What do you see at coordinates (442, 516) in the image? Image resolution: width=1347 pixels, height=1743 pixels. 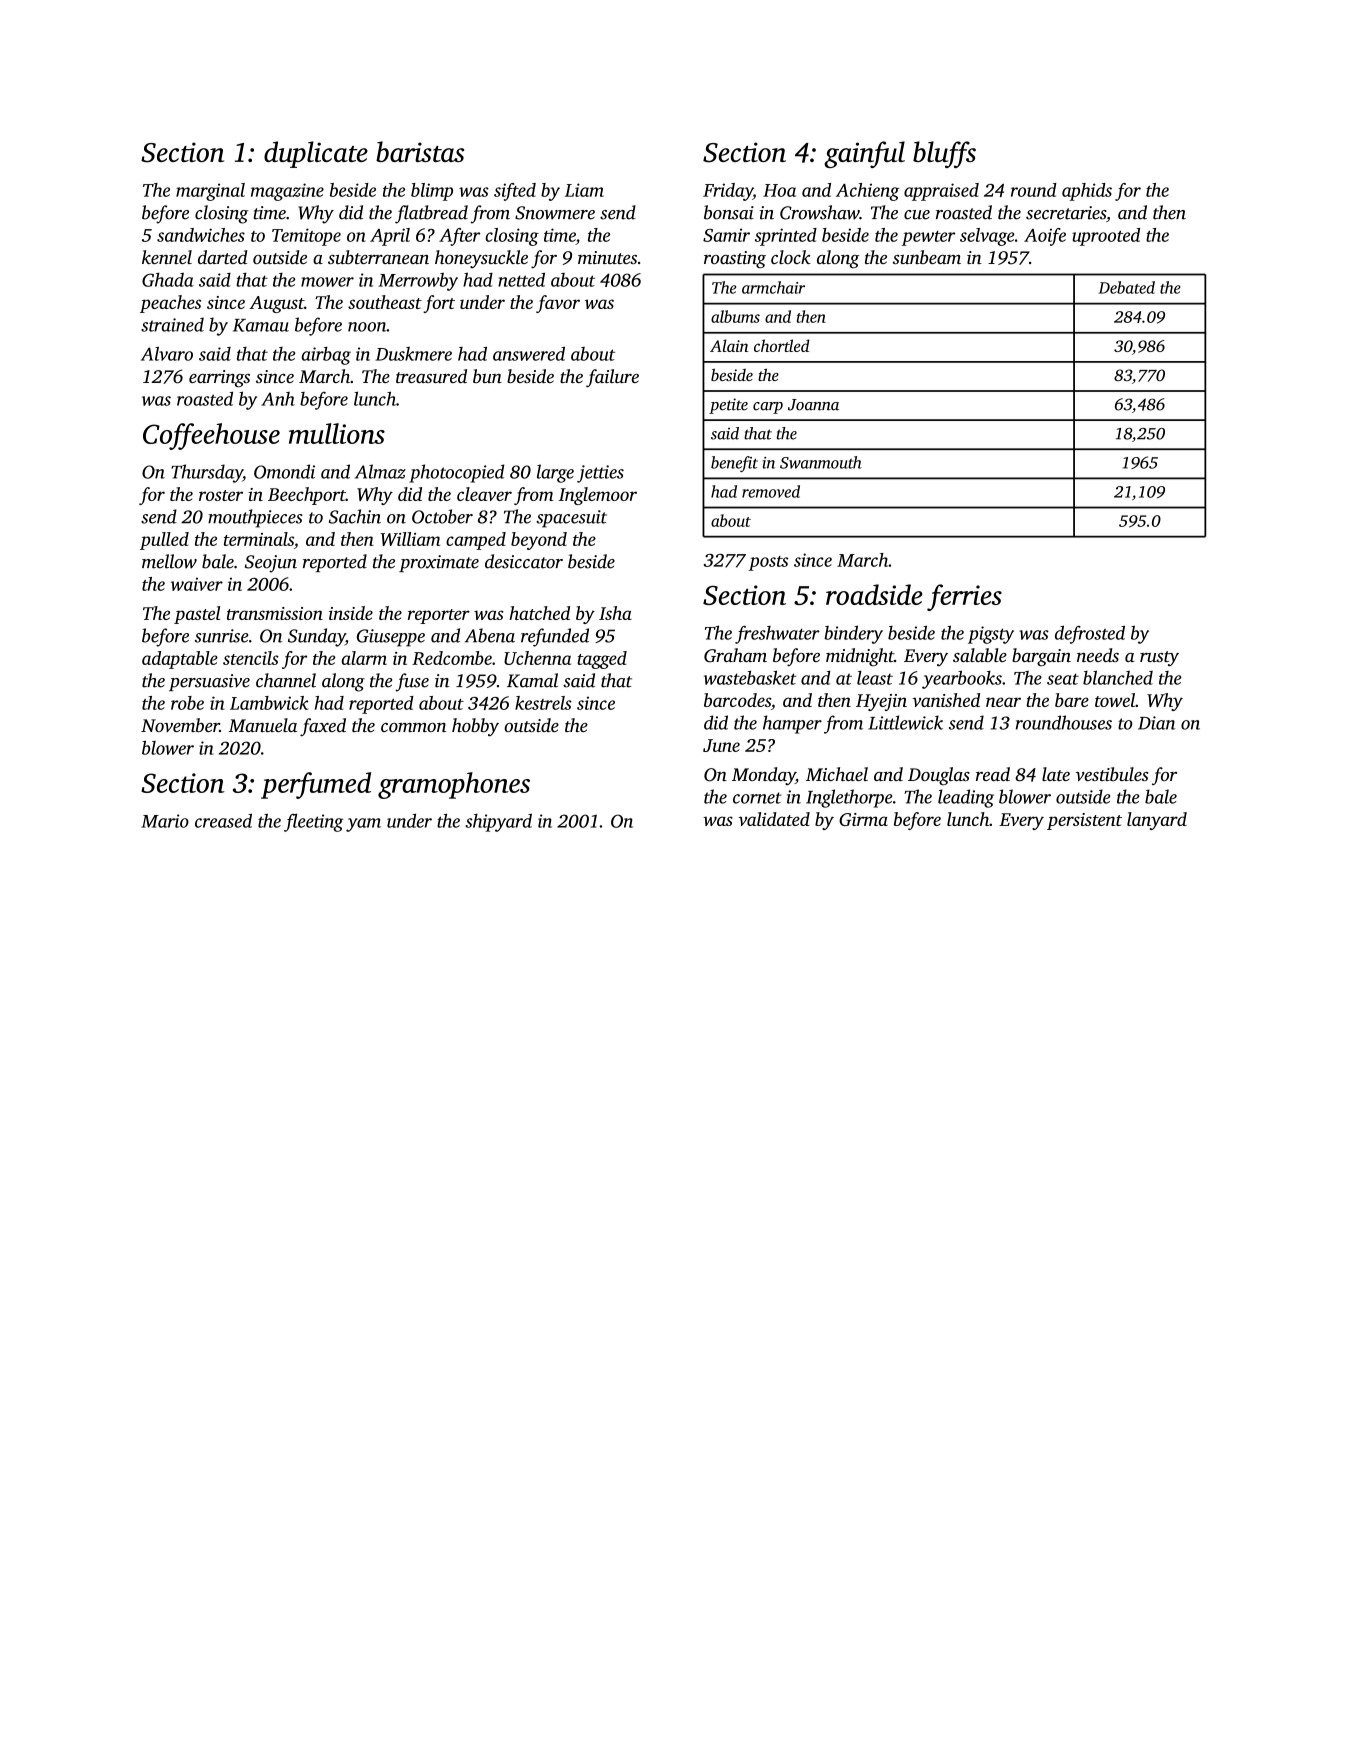 I see `October` at bounding box center [442, 516].
